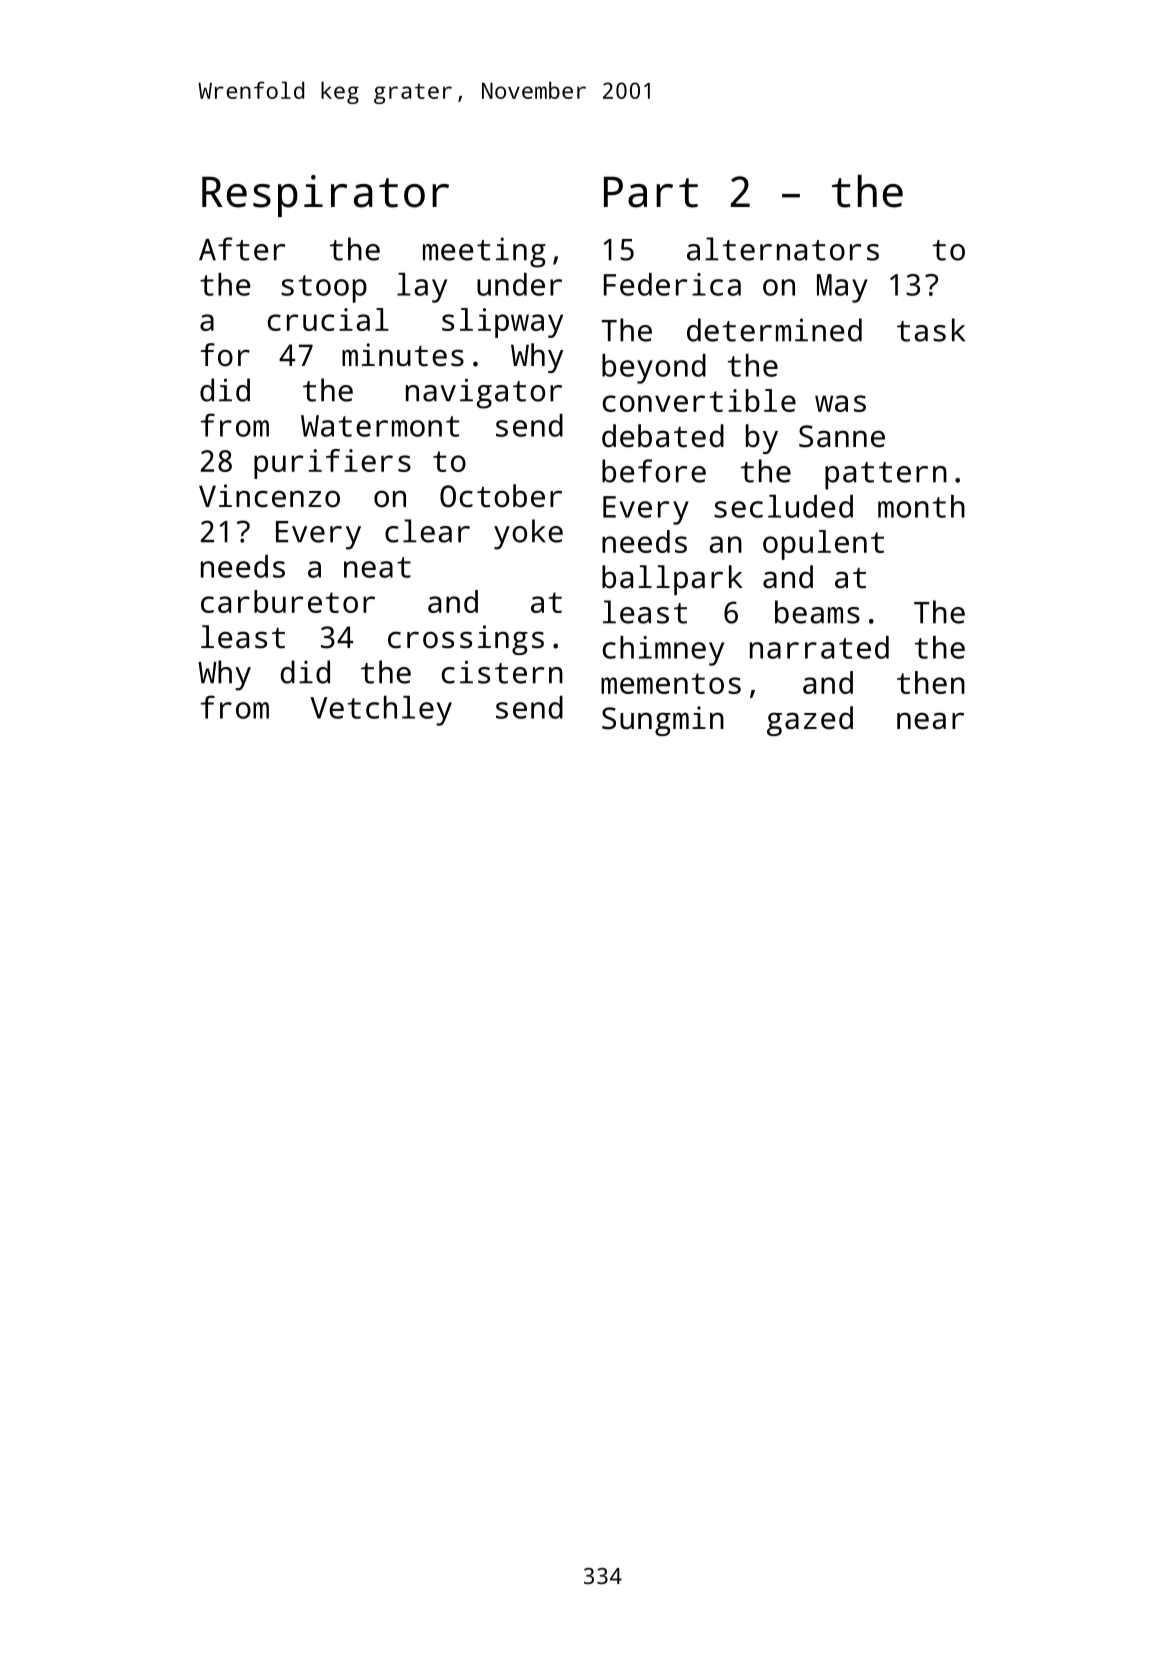  What do you see at coordinates (886, 476) in the image?
I see `pattern` at bounding box center [886, 476].
